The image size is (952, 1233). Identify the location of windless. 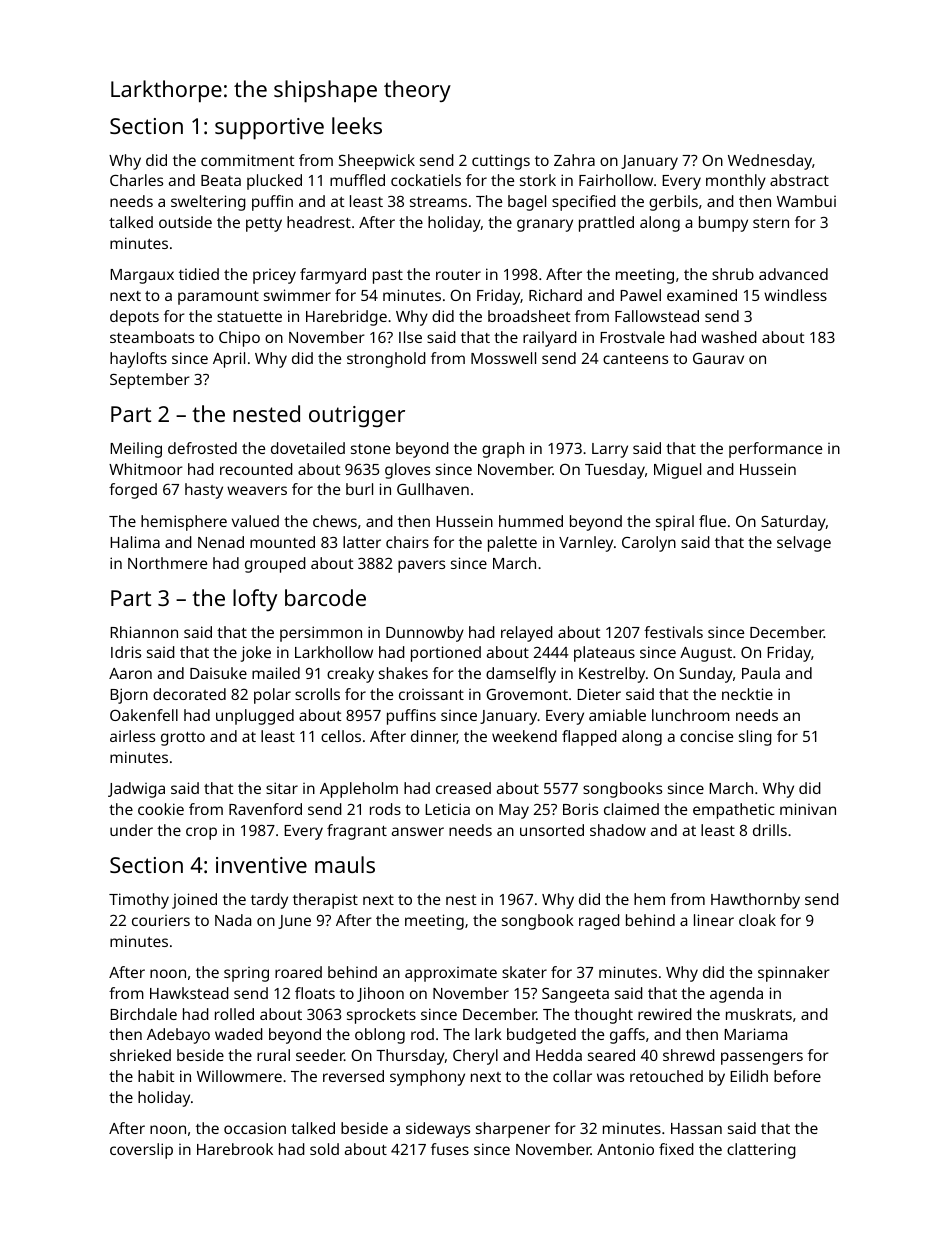
(795, 295).
